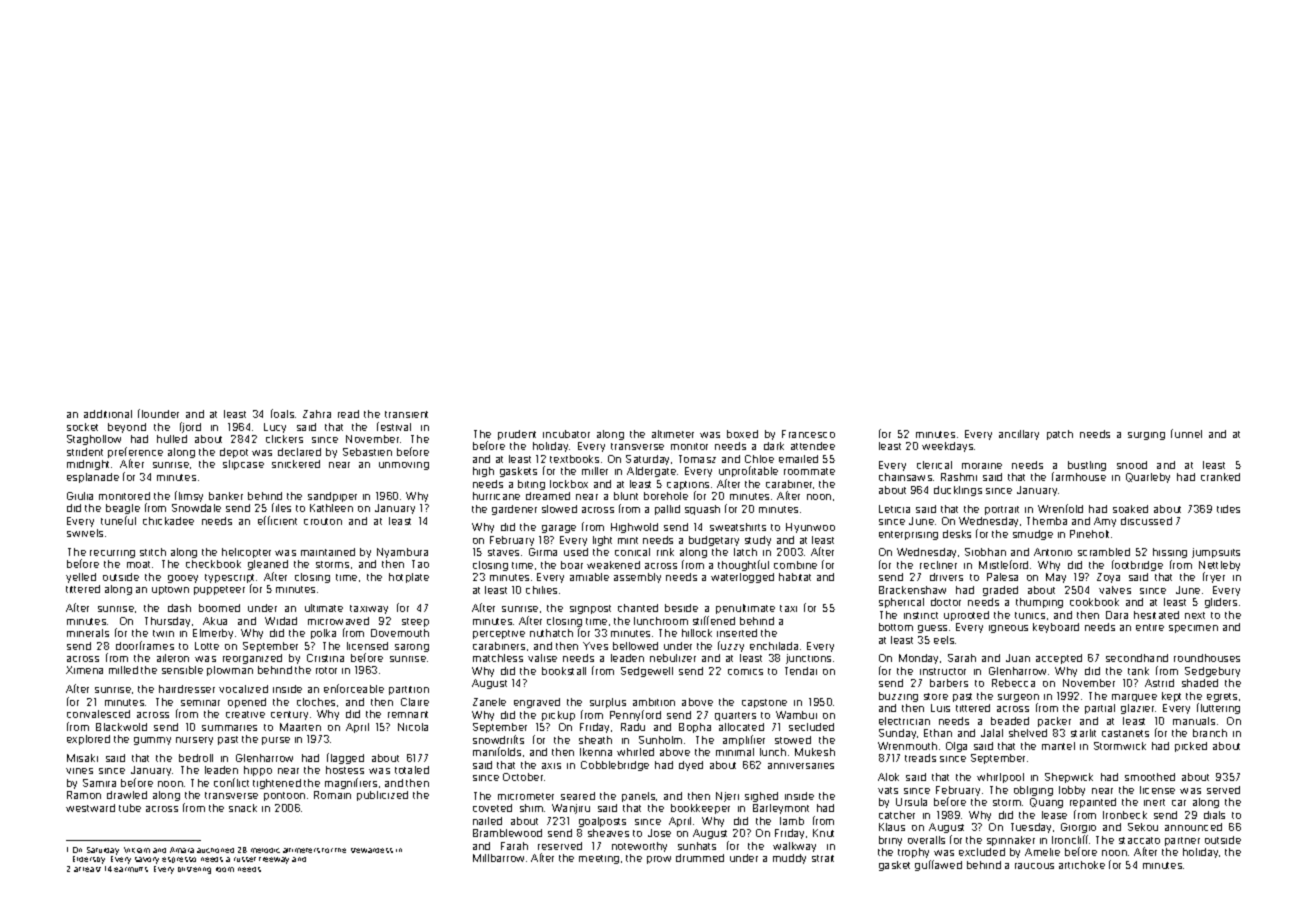  Describe the element at coordinates (409, 578) in the image. I see `hotplate` at that location.
